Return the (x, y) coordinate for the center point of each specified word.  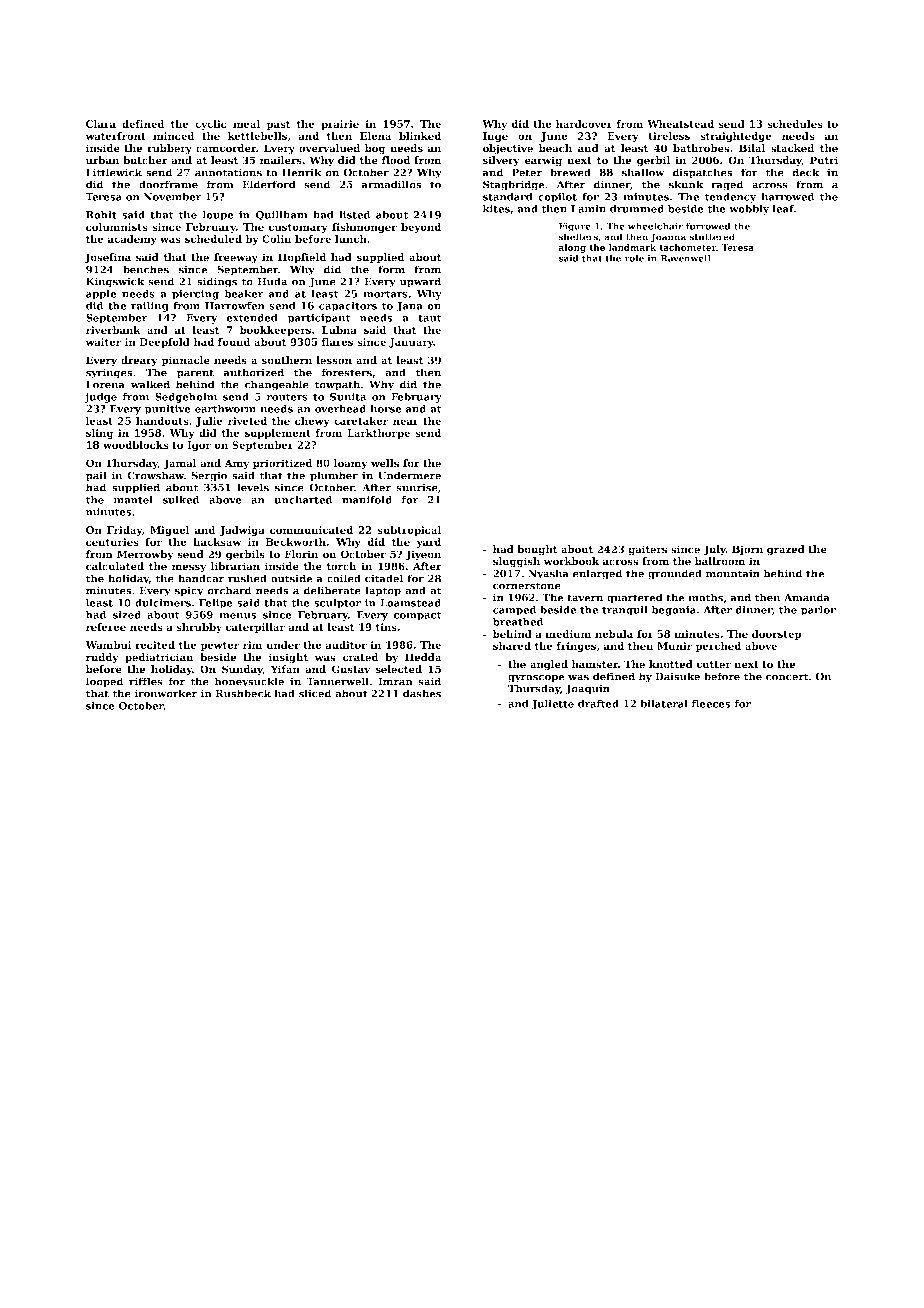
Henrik (302, 172)
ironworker (166, 693)
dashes (422, 693)
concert (787, 677)
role (634, 258)
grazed (786, 550)
